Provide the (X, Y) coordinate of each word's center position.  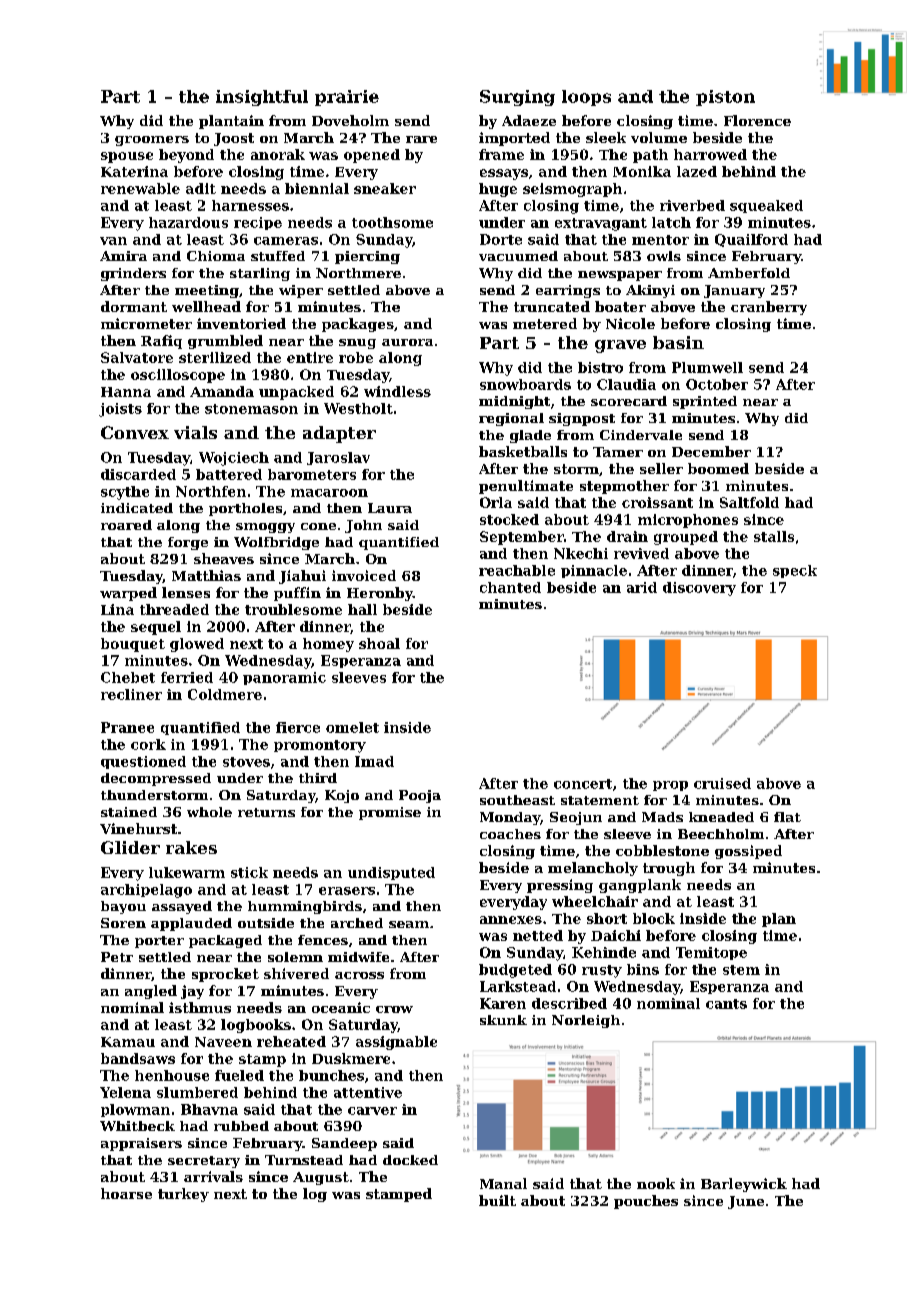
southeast (517, 800)
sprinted (705, 402)
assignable (396, 1043)
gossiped (748, 852)
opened (372, 156)
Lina (117, 609)
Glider (130, 847)
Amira (123, 256)
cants (726, 1004)
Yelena (125, 1092)
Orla (496, 502)
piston (725, 98)
